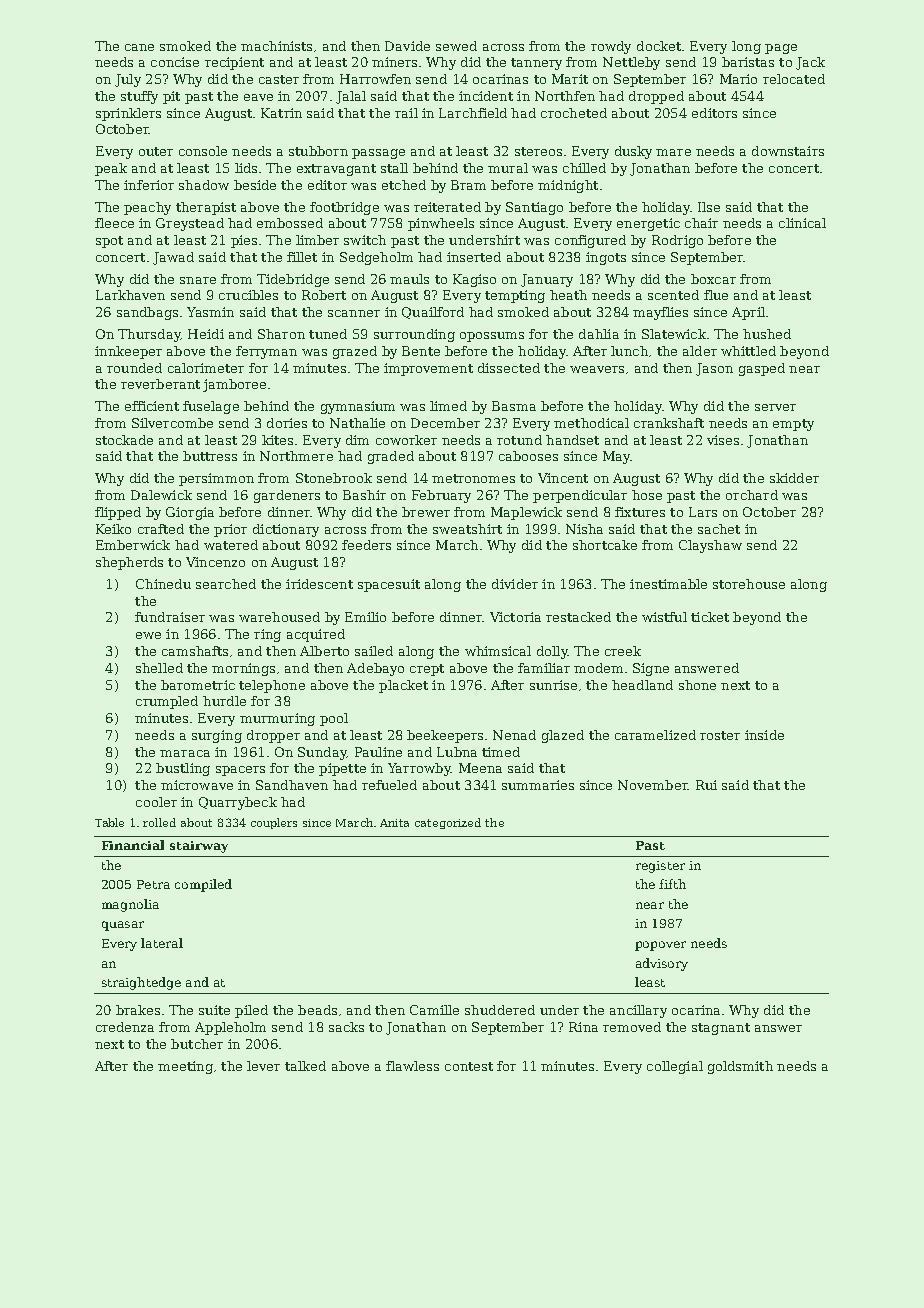  What do you see at coordinates (203, 151) in the screenshot?
I see `console` at bounding box center [203, 151].
